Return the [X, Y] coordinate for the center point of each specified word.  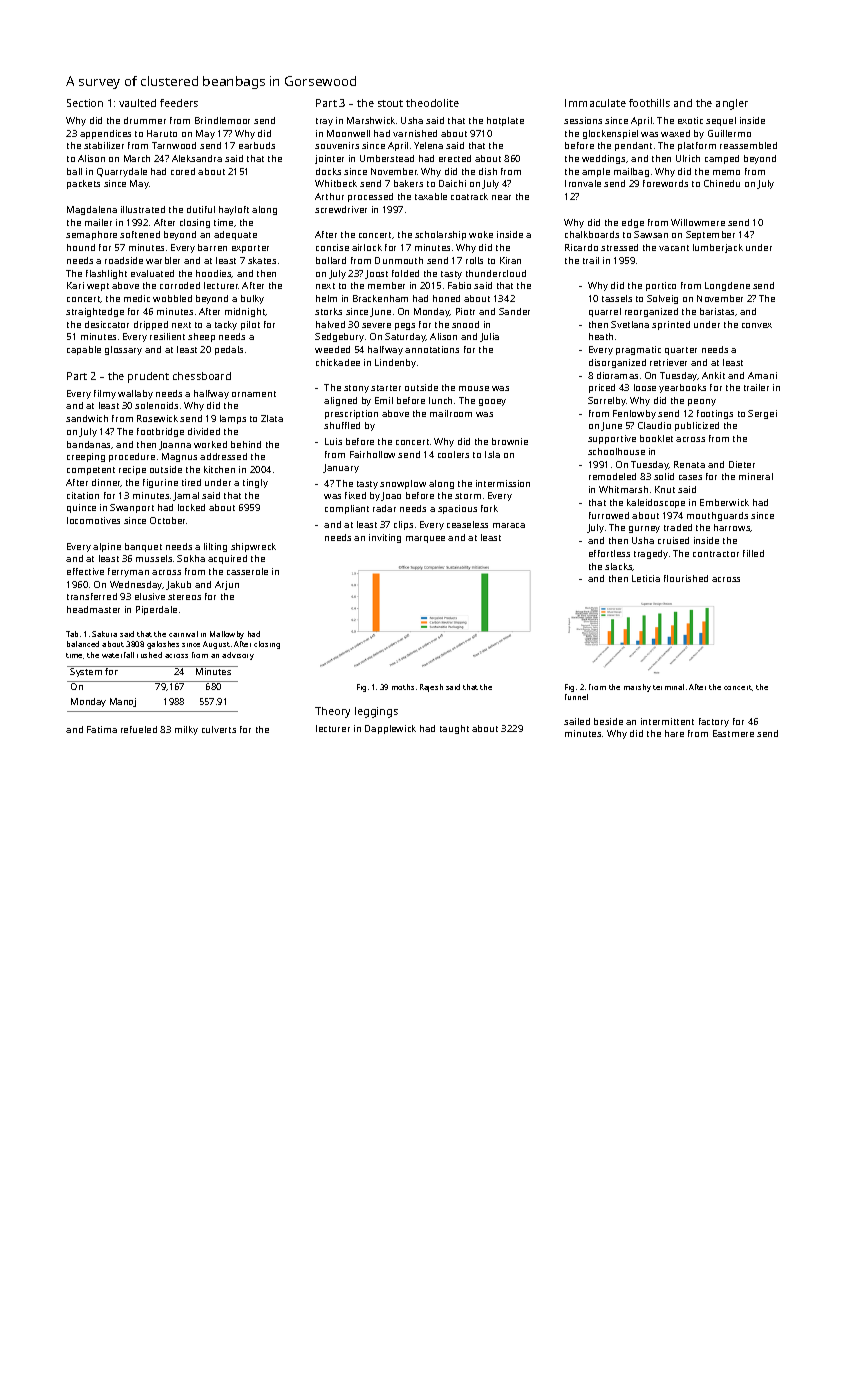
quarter [681, 351]
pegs [405, 326]
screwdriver [341, 209]
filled [753, 553]
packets [83, 184]
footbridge [160, 432]
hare [674, 733]
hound [81, 247]
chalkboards [592, 234]
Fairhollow [372, 454]
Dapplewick [390, 729]
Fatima [102, 729]
